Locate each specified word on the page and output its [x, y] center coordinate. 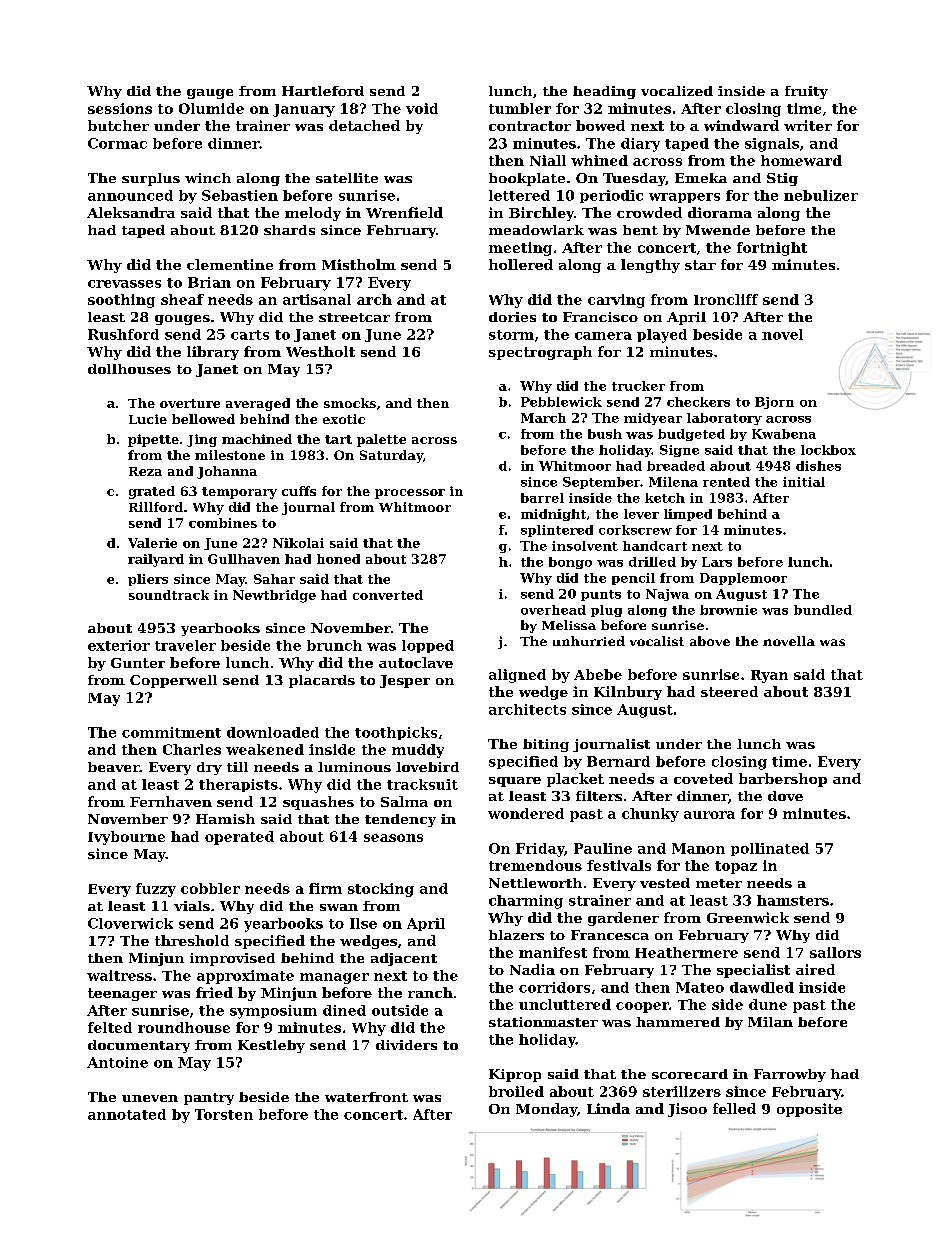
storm [511, 335]
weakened [265, 749]
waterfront [366, 1097]
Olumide [211, 108]
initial [804, 482]
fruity [806, 92]
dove [785, 796]
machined [257, 439]
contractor [530, 126]
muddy [418, 751]
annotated [127, 1114]
